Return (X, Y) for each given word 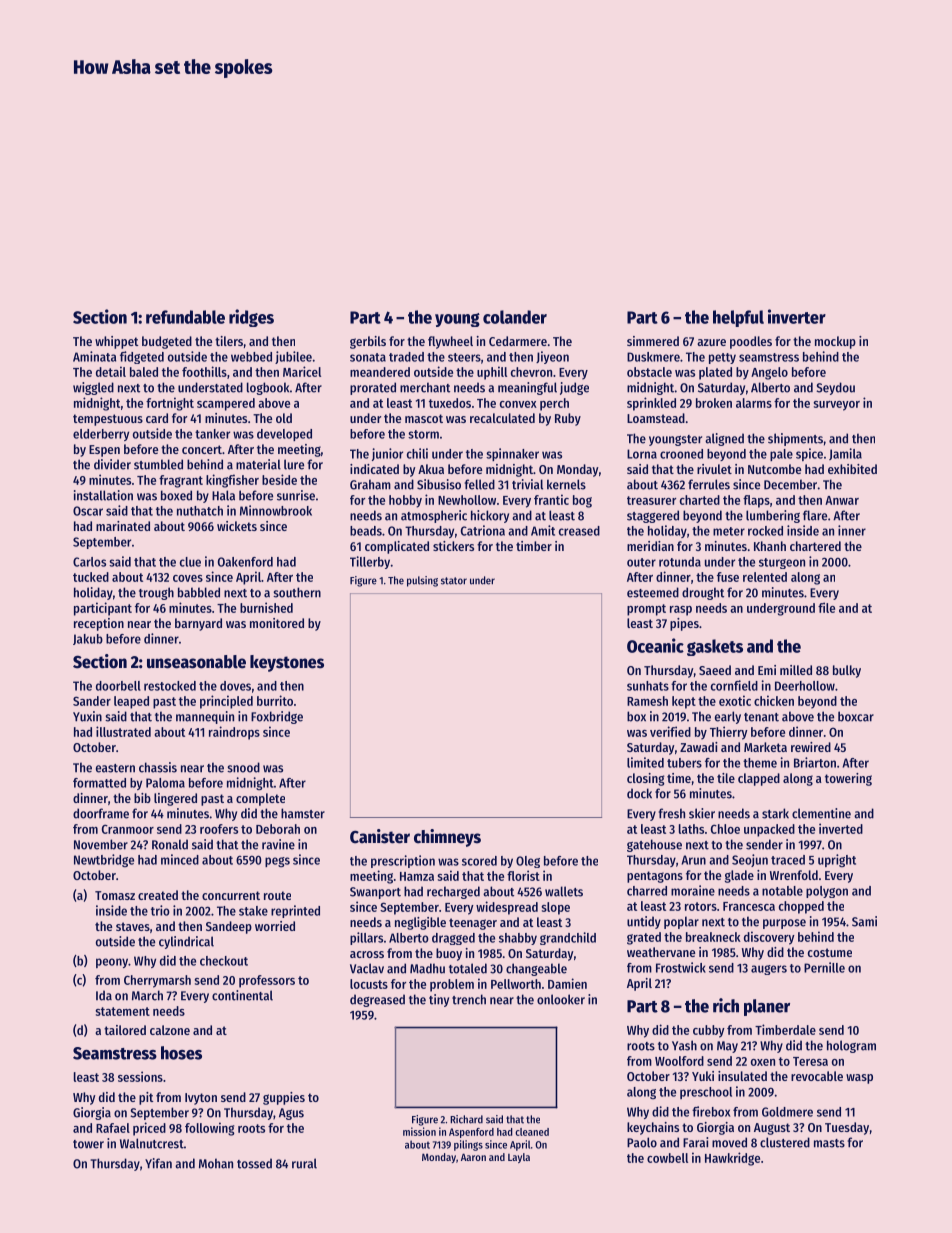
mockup (835, 342)
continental (242, 995)
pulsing (422, 581)
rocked (765, 531)
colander (515, 317)
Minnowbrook (276, 510)
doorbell (118, 686)
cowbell (667, 1158)
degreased (377, 1000)
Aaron (473, 1157)
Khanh (770, 546)
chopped (801, 907)
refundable (185, 317)
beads (366, 531)
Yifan (158, 1163)
